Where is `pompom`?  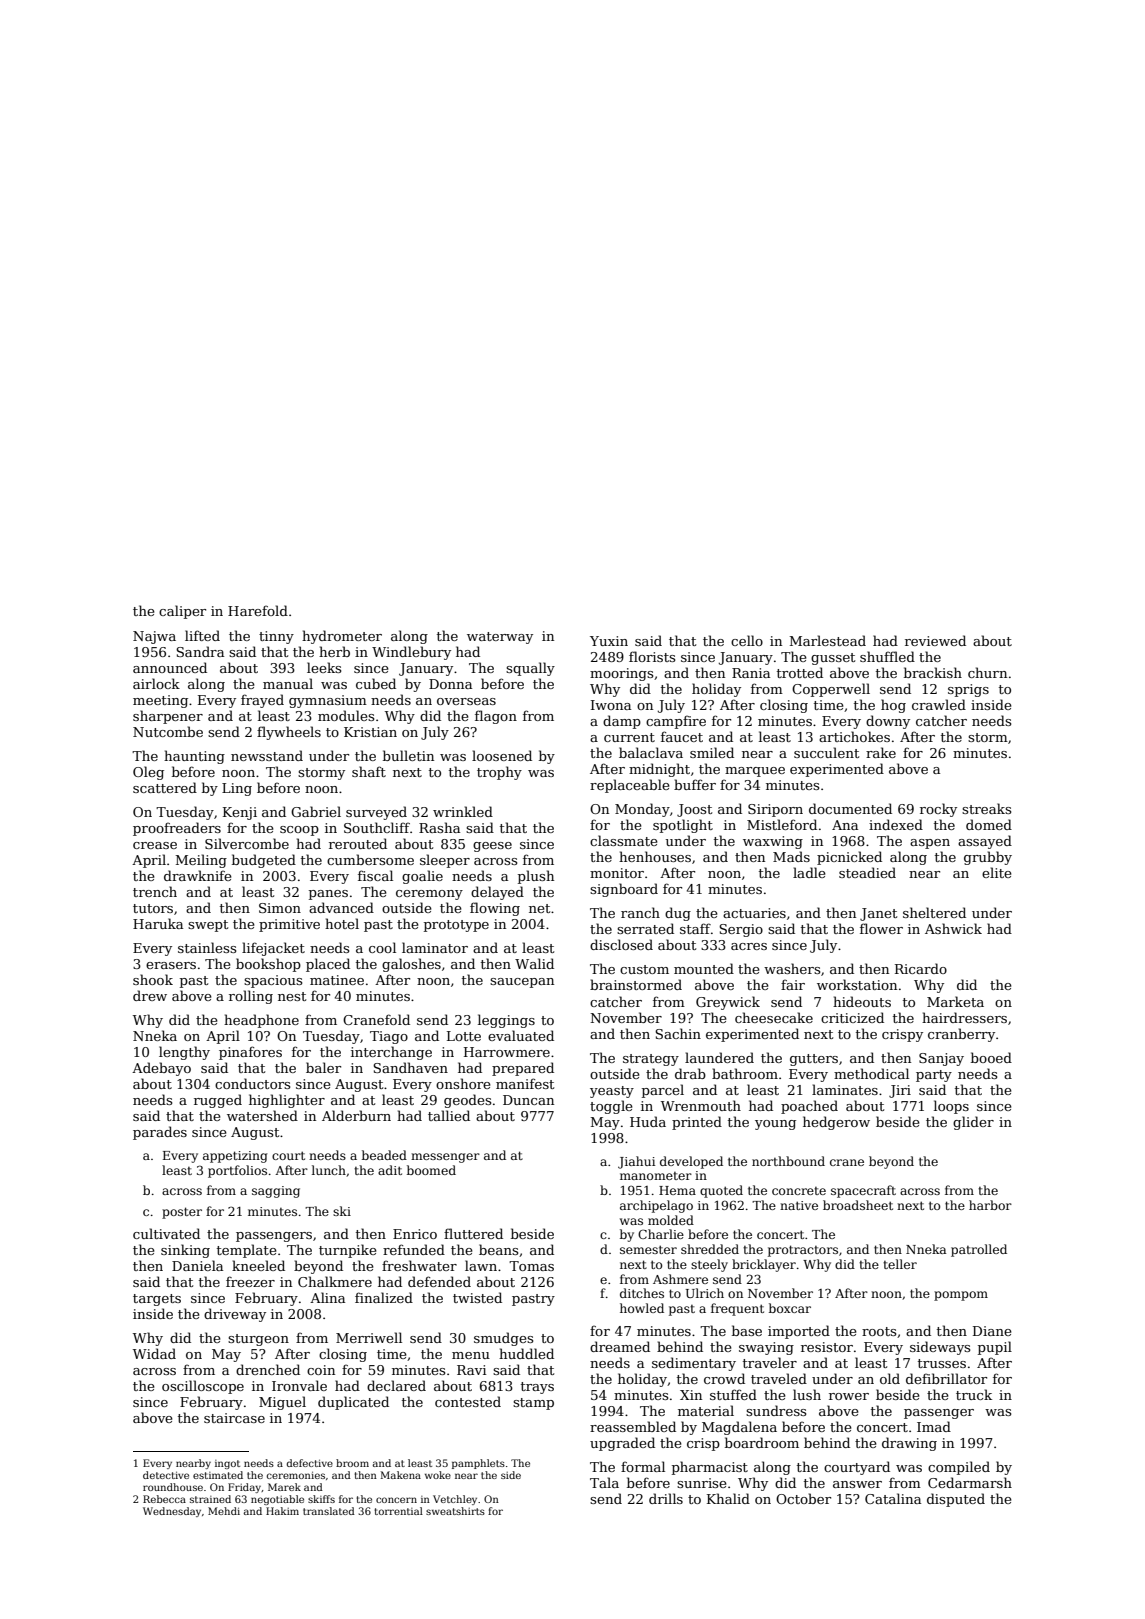 pompom is located at coordinates (961, 1296).
